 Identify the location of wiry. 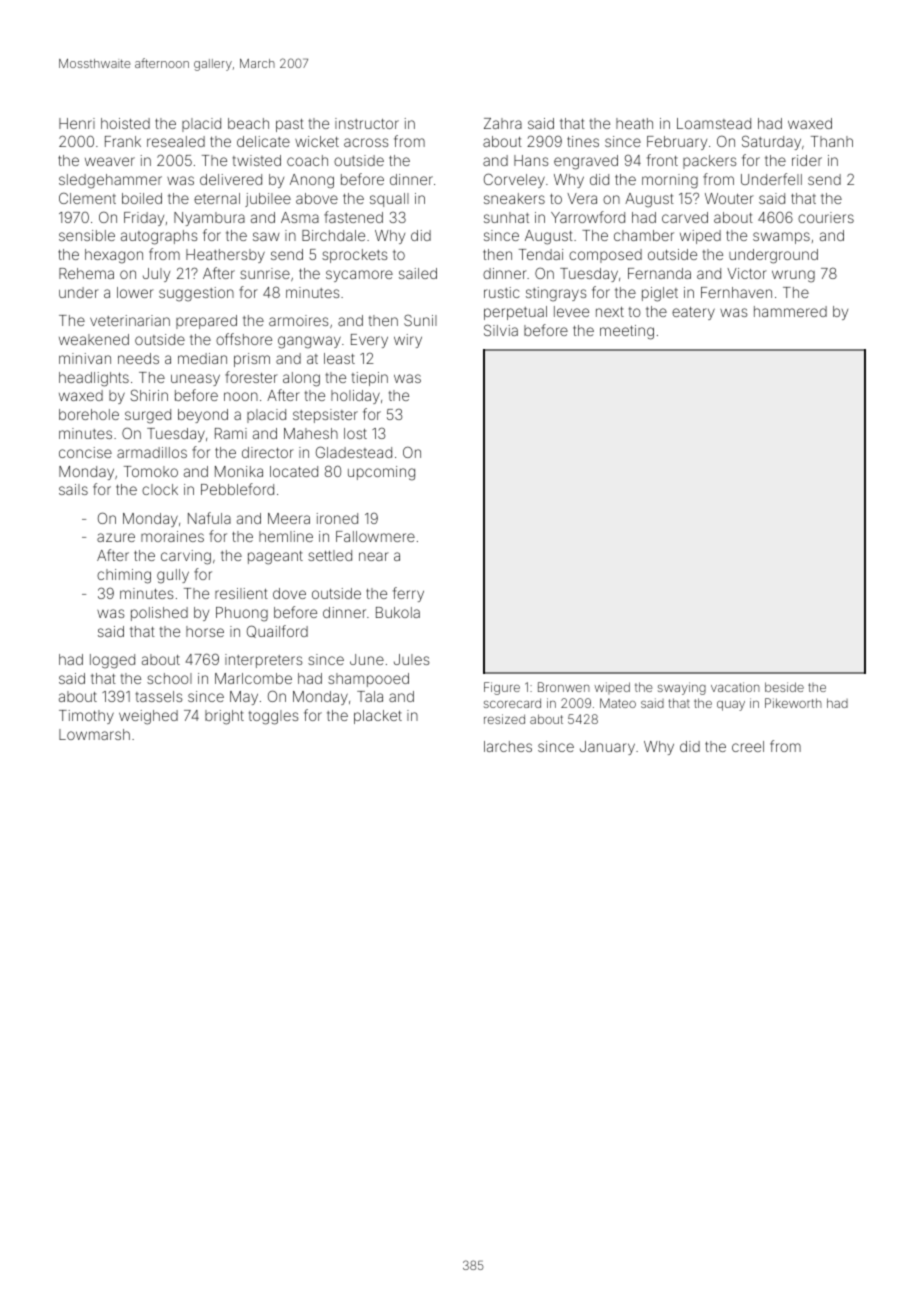
(408, 341).
